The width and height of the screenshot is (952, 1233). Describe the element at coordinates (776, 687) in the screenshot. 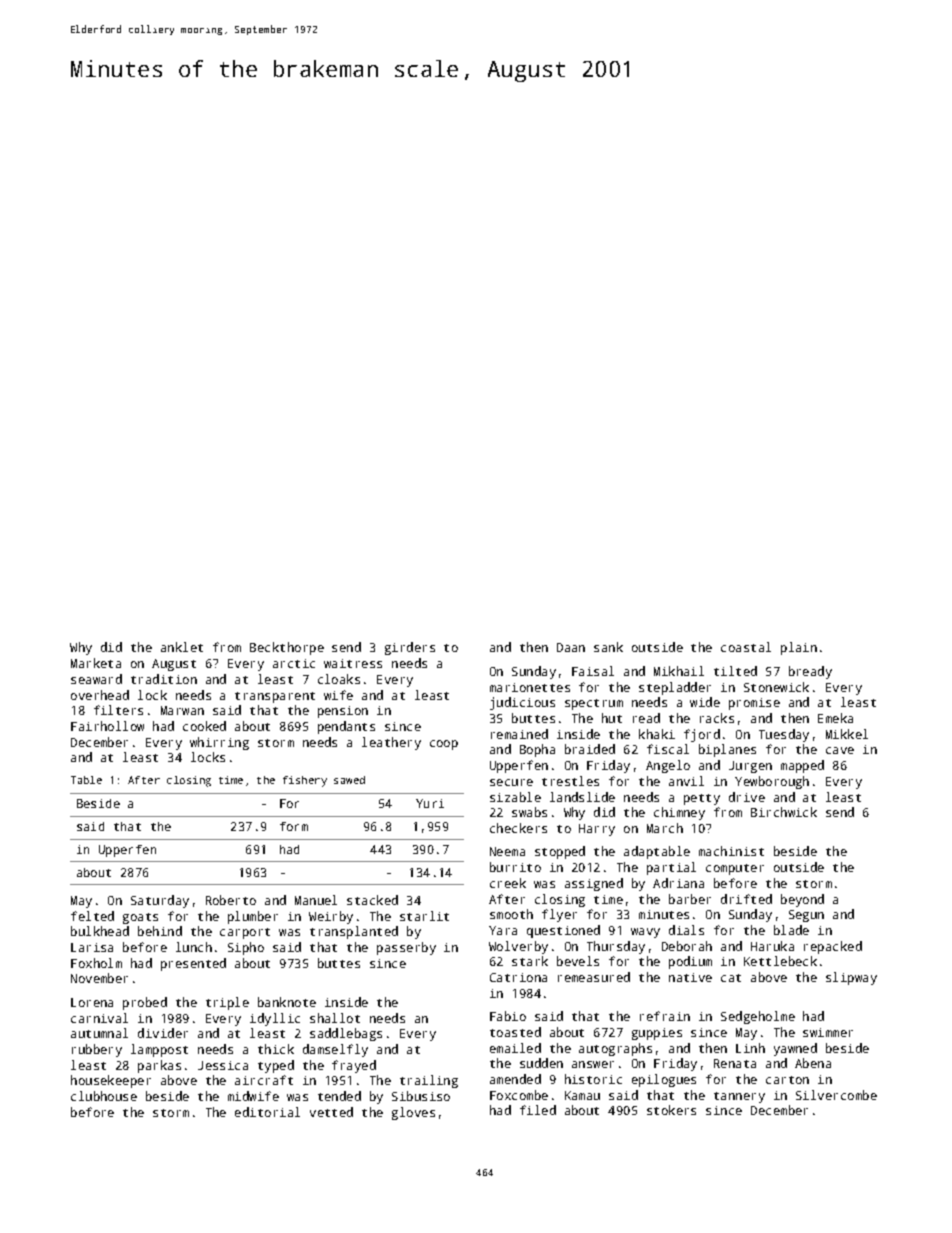

I see `Stonewick` at that location.
